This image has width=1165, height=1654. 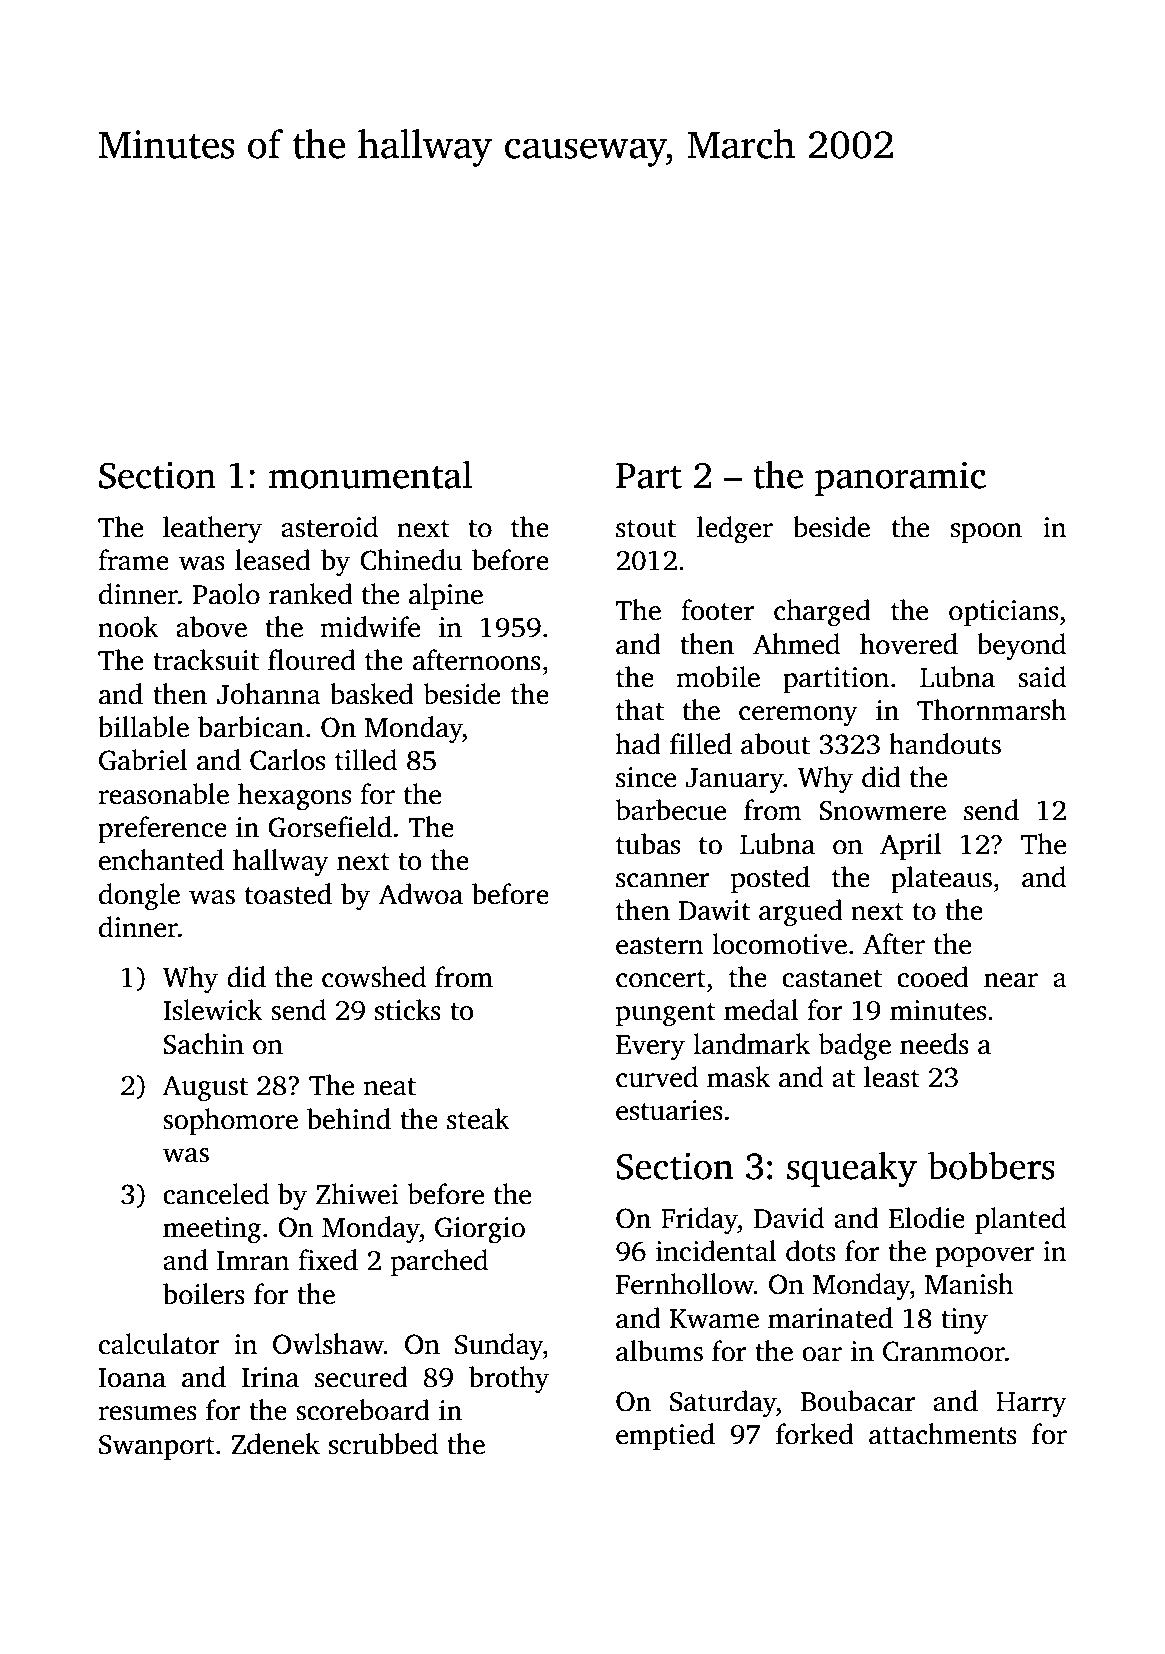 What do you see at coordinates (370, 475) in the image?
I see `monumental` at bounding box center [370, 475].
